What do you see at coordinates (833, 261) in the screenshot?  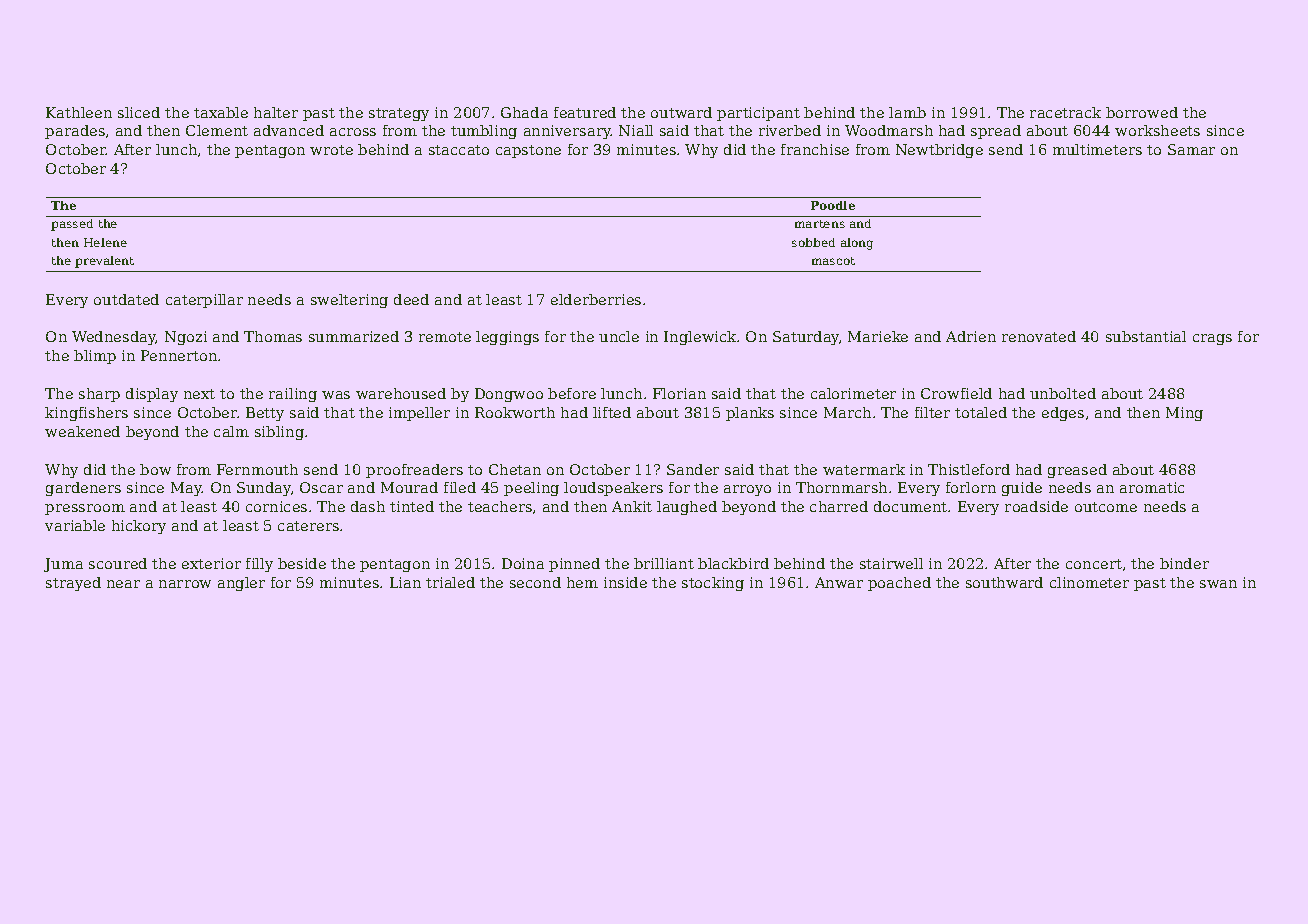 I see `mascot` at bounding box center [833, 261].
